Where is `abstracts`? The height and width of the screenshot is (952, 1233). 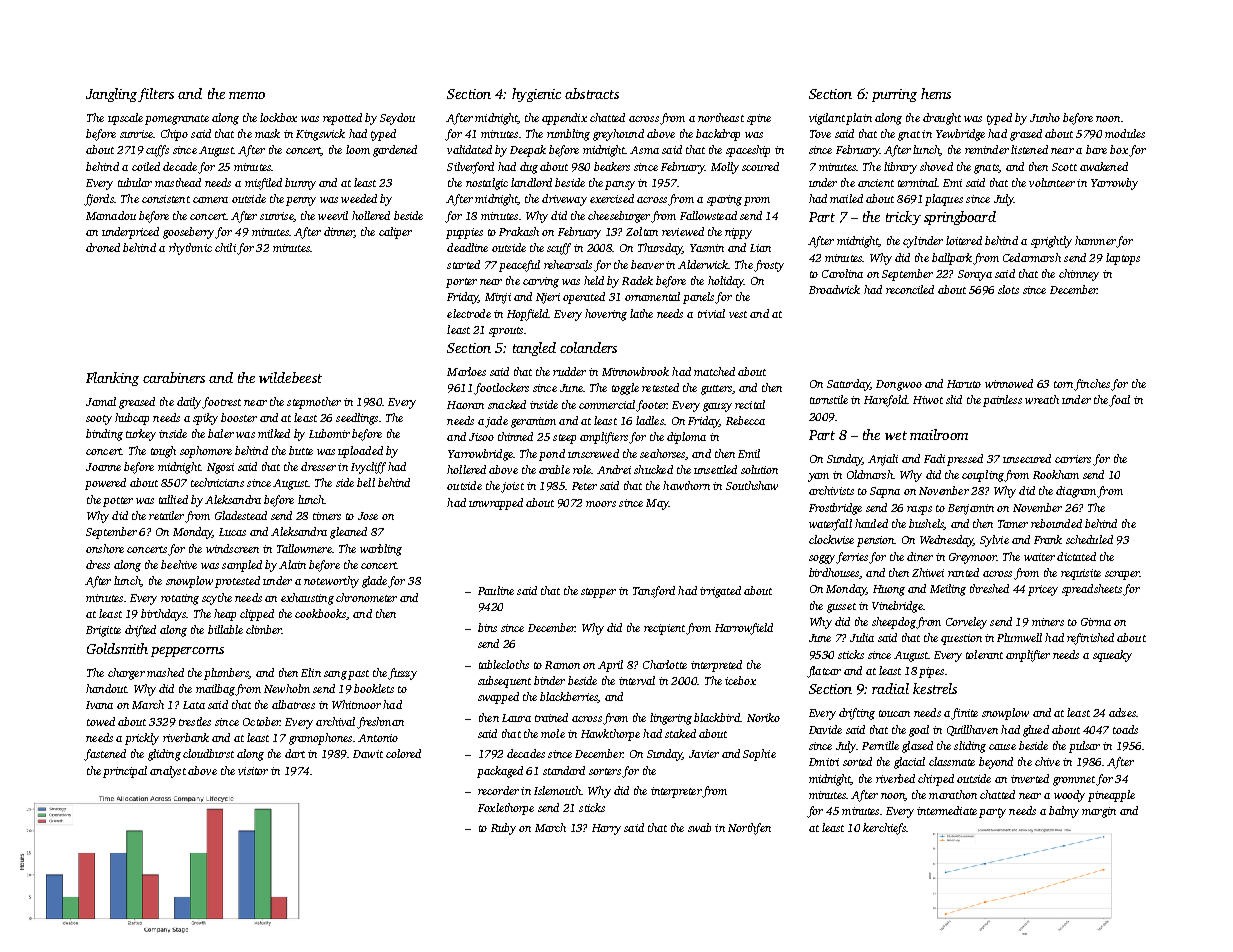 abstracts is located at coordinates (592, 93).
